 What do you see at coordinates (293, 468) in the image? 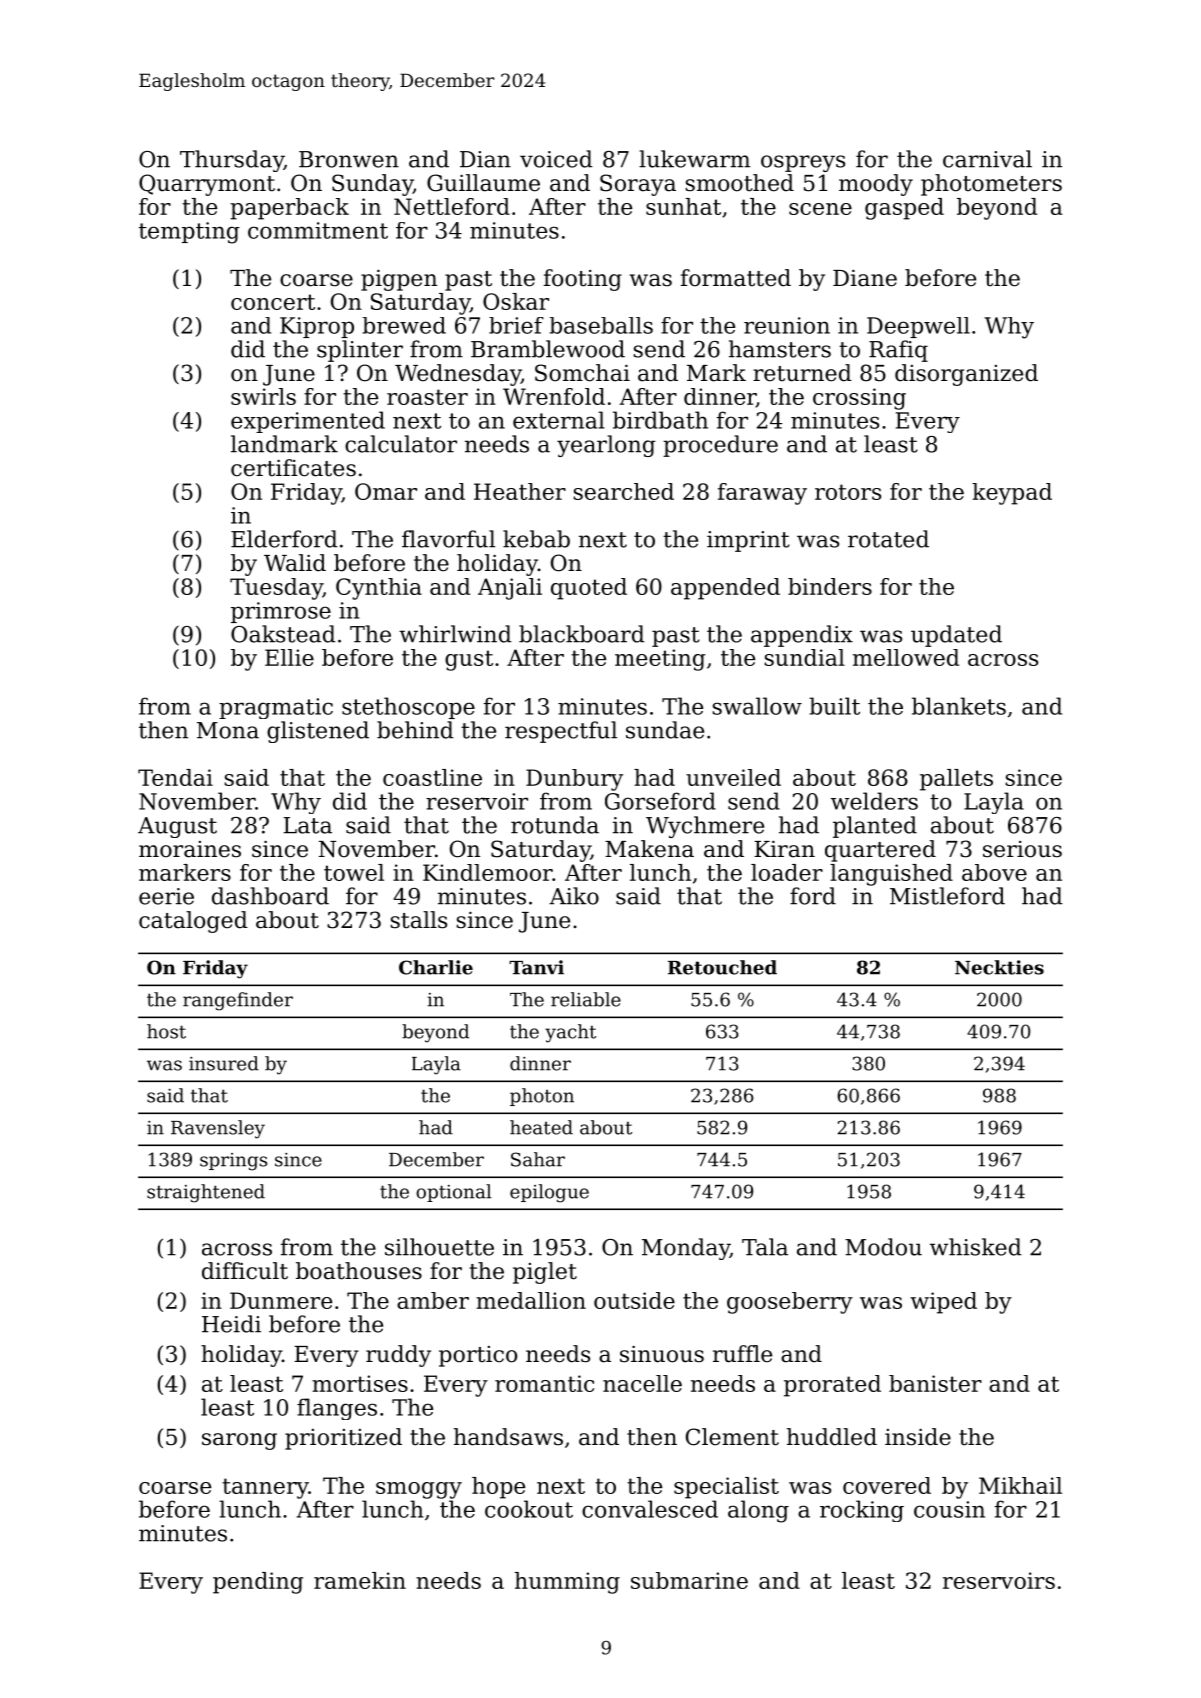
I see `certificates` at bounding box center [293, 468].
